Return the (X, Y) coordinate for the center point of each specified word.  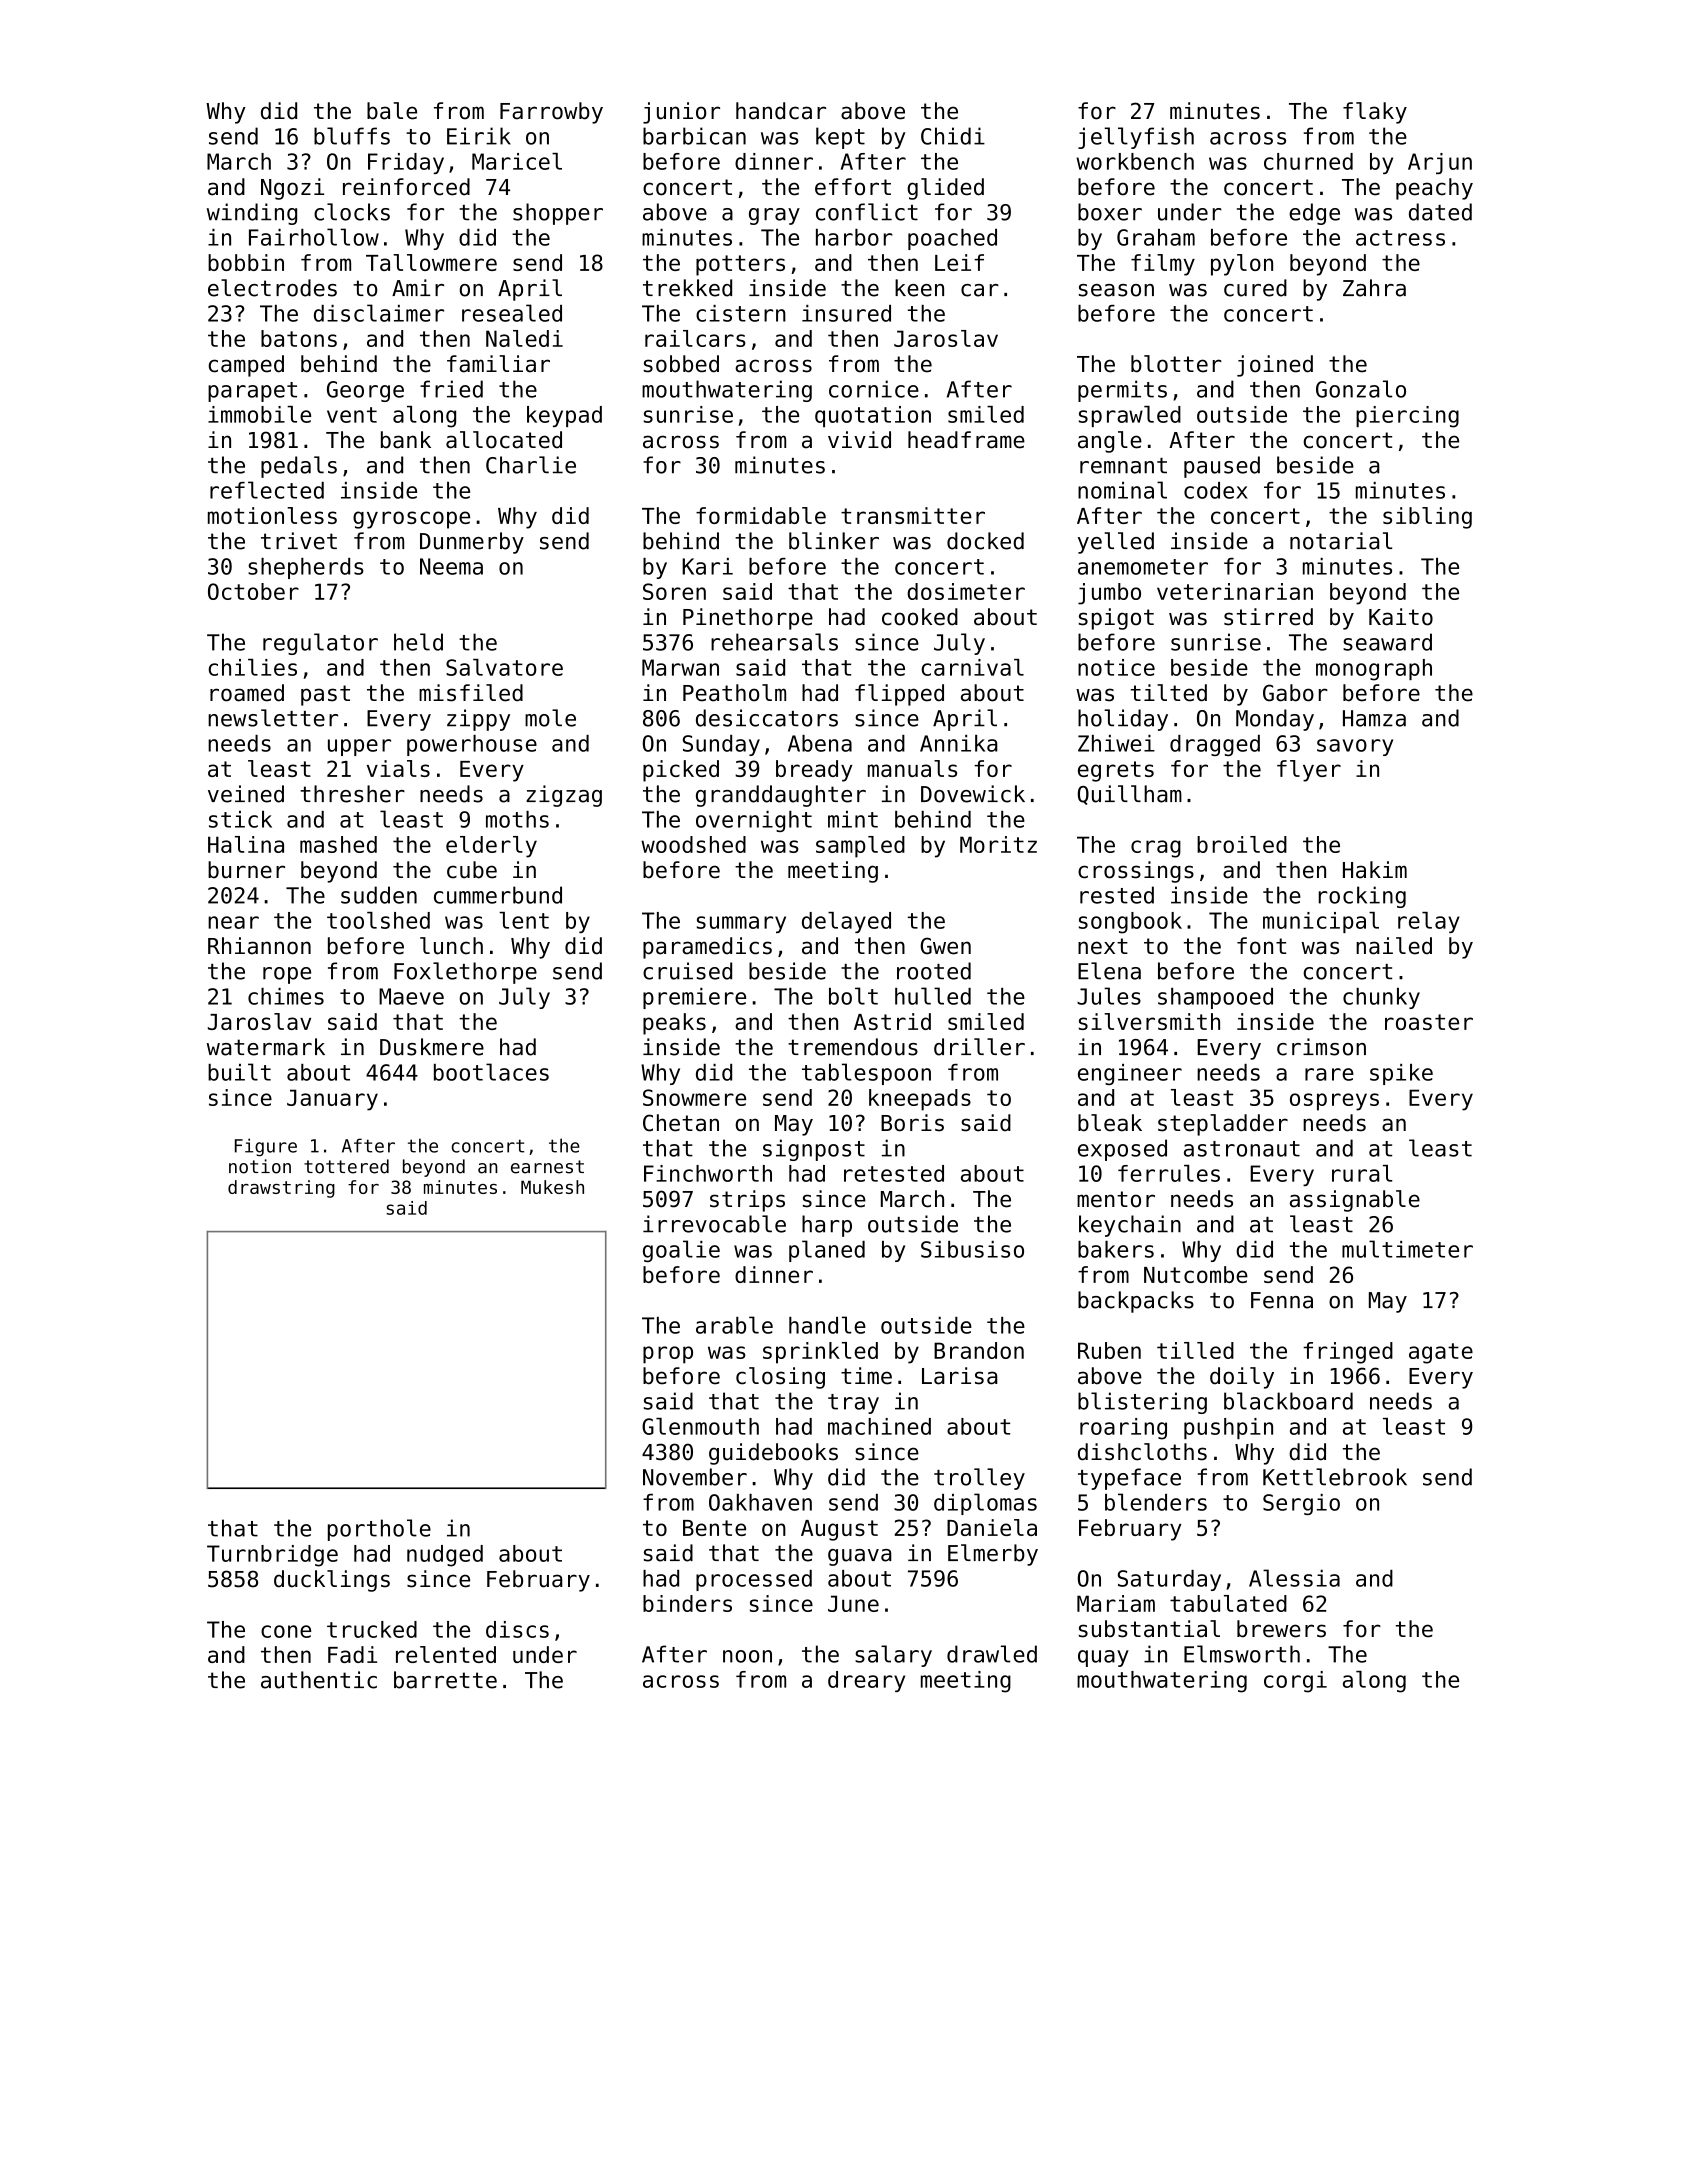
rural (1362, 1173)
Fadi (352, 1654)
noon (747, 1656)
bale (392, 111)
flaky (1375, 113)
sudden (379, 895)
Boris (912, 1123)
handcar (781, 111)
